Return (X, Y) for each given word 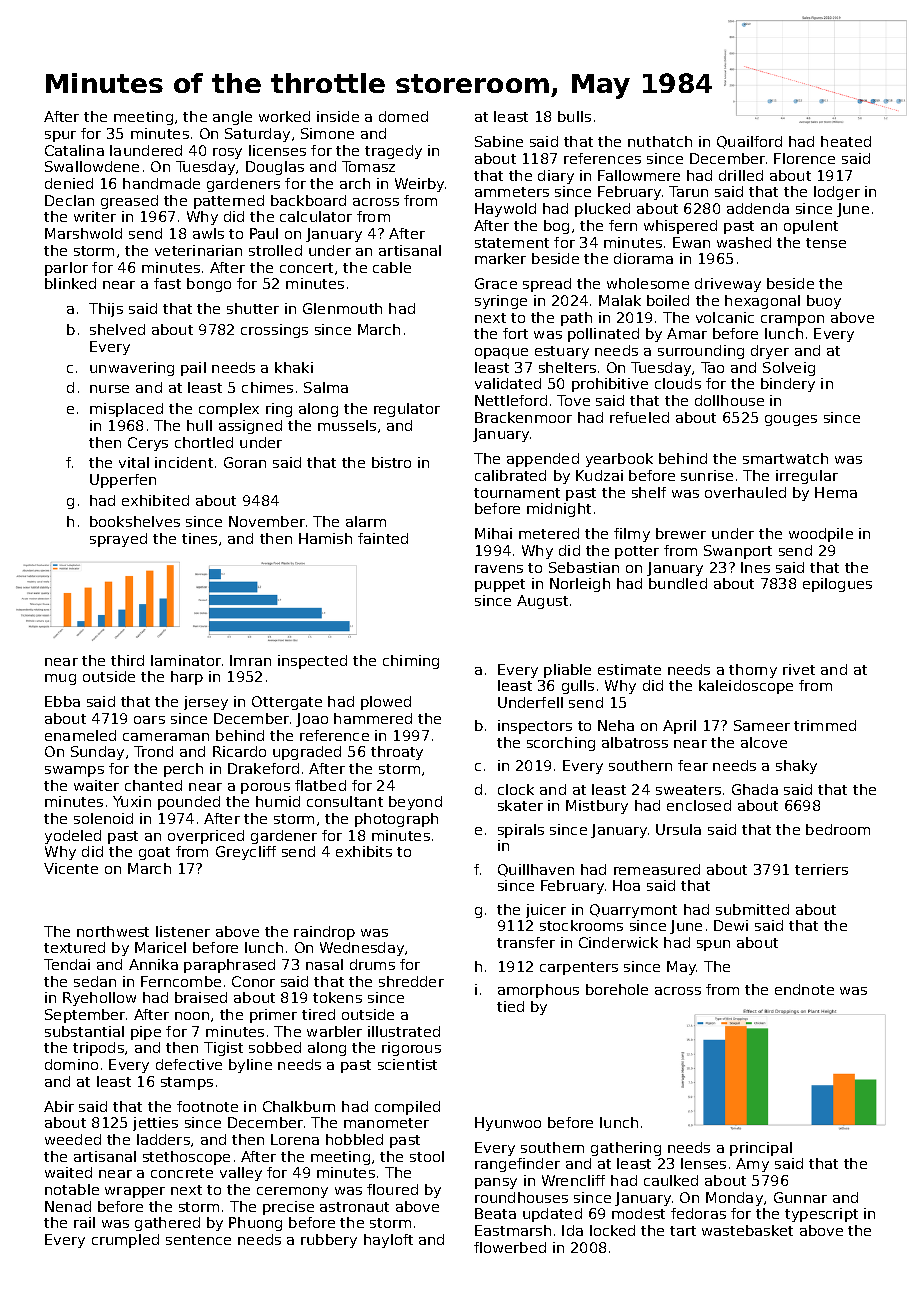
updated (552, 1215)
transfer (526, 942)
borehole (617, 989)
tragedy (393, 152)
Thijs (106, 310)
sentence (198, 1240)
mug (60, 679)
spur (60, 136)
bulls (574, 116)
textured (74, 947)
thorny (753, 671)
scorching (561, 744)
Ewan (691, 242)
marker (500, 258)
